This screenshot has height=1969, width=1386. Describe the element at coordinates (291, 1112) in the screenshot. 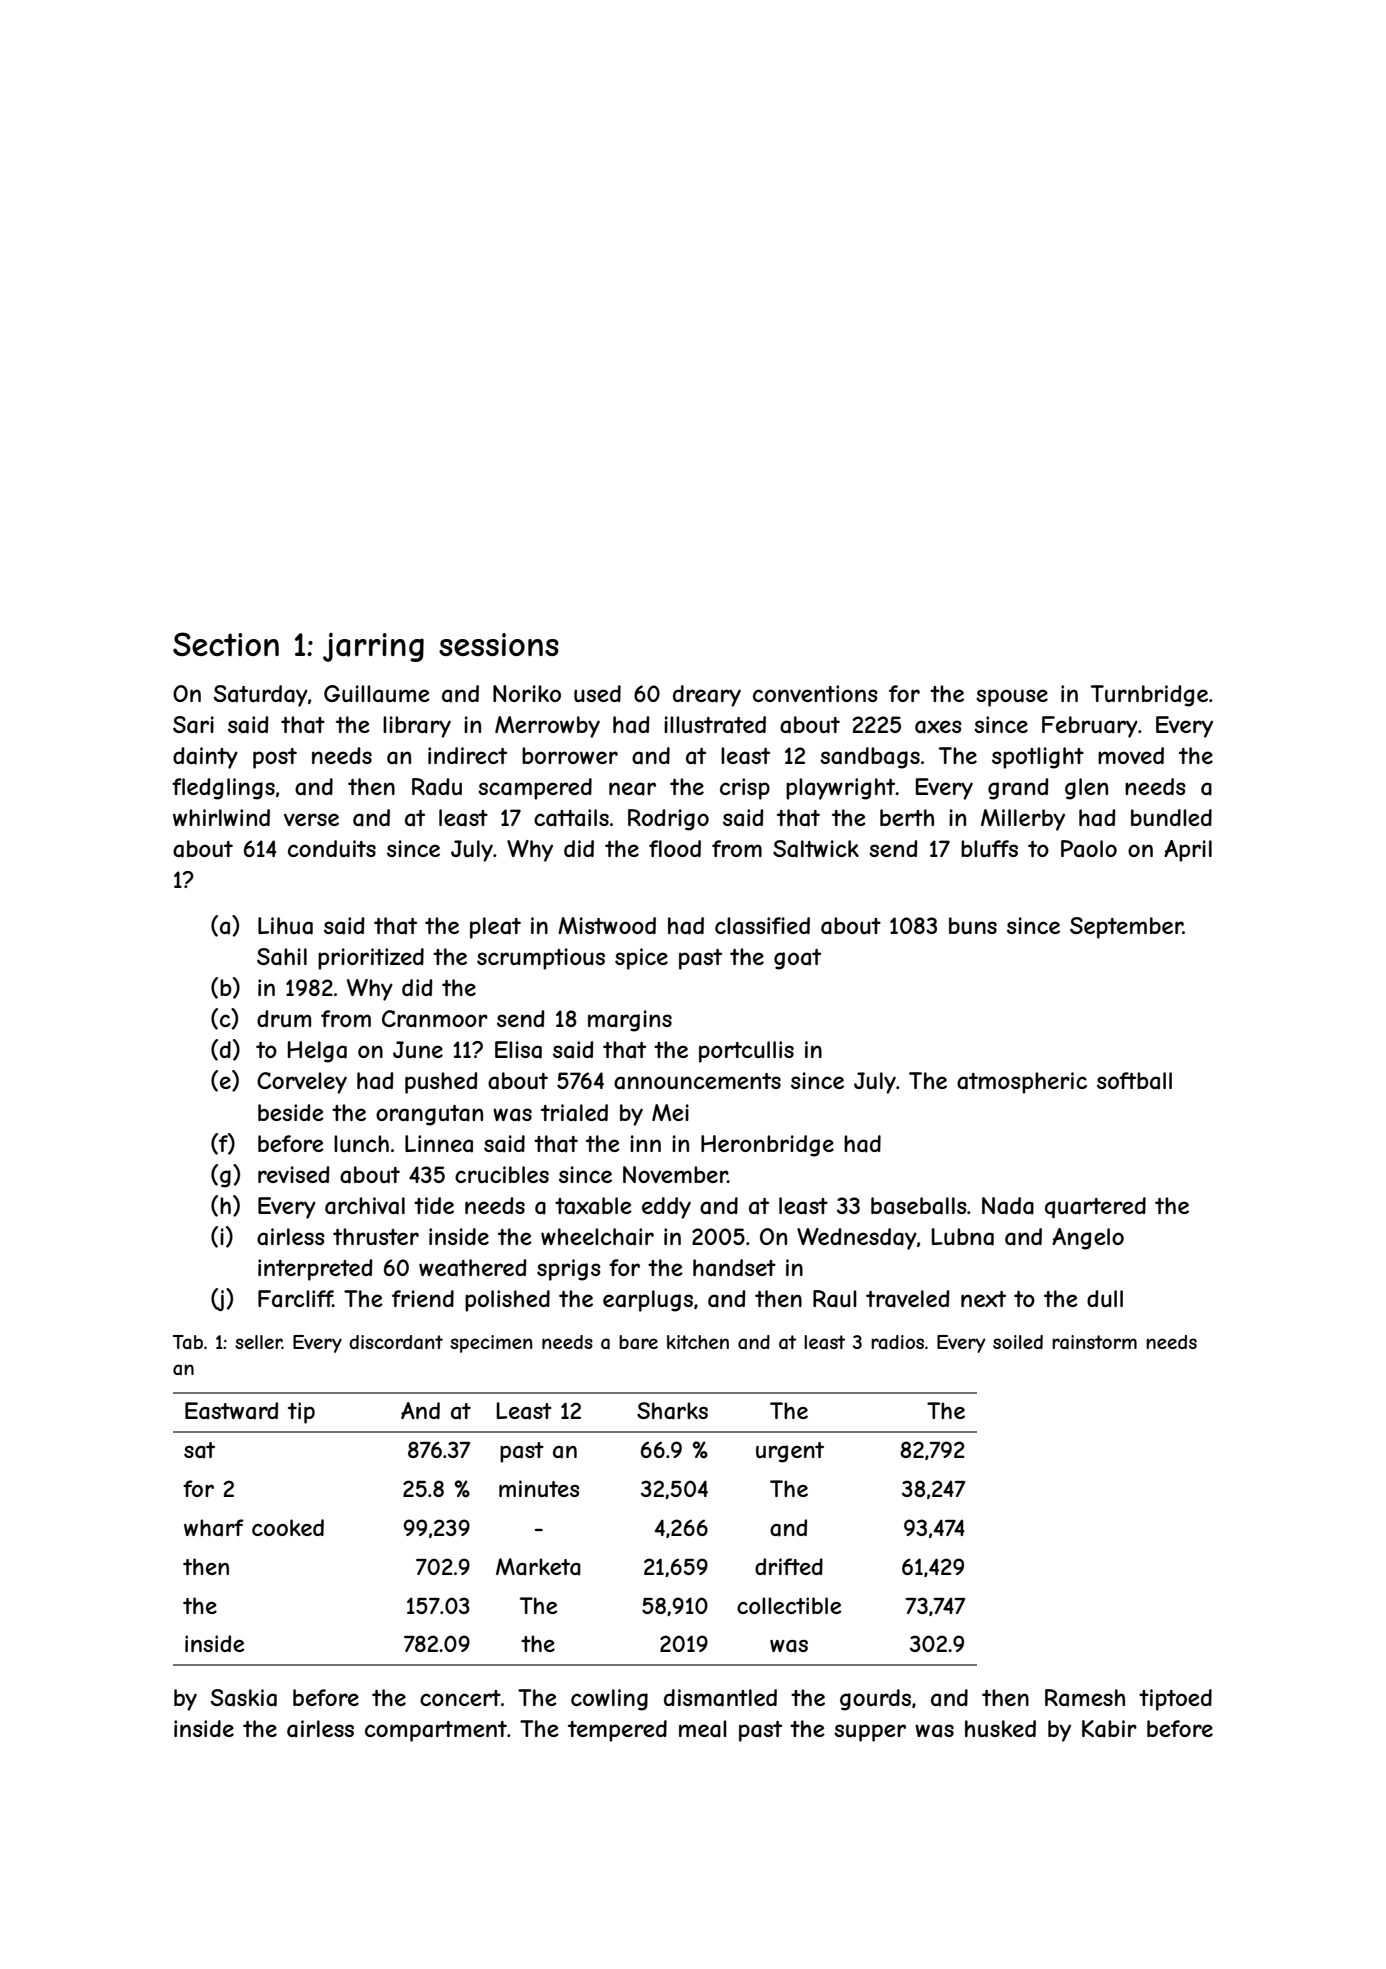

I see `beside` at that location.
